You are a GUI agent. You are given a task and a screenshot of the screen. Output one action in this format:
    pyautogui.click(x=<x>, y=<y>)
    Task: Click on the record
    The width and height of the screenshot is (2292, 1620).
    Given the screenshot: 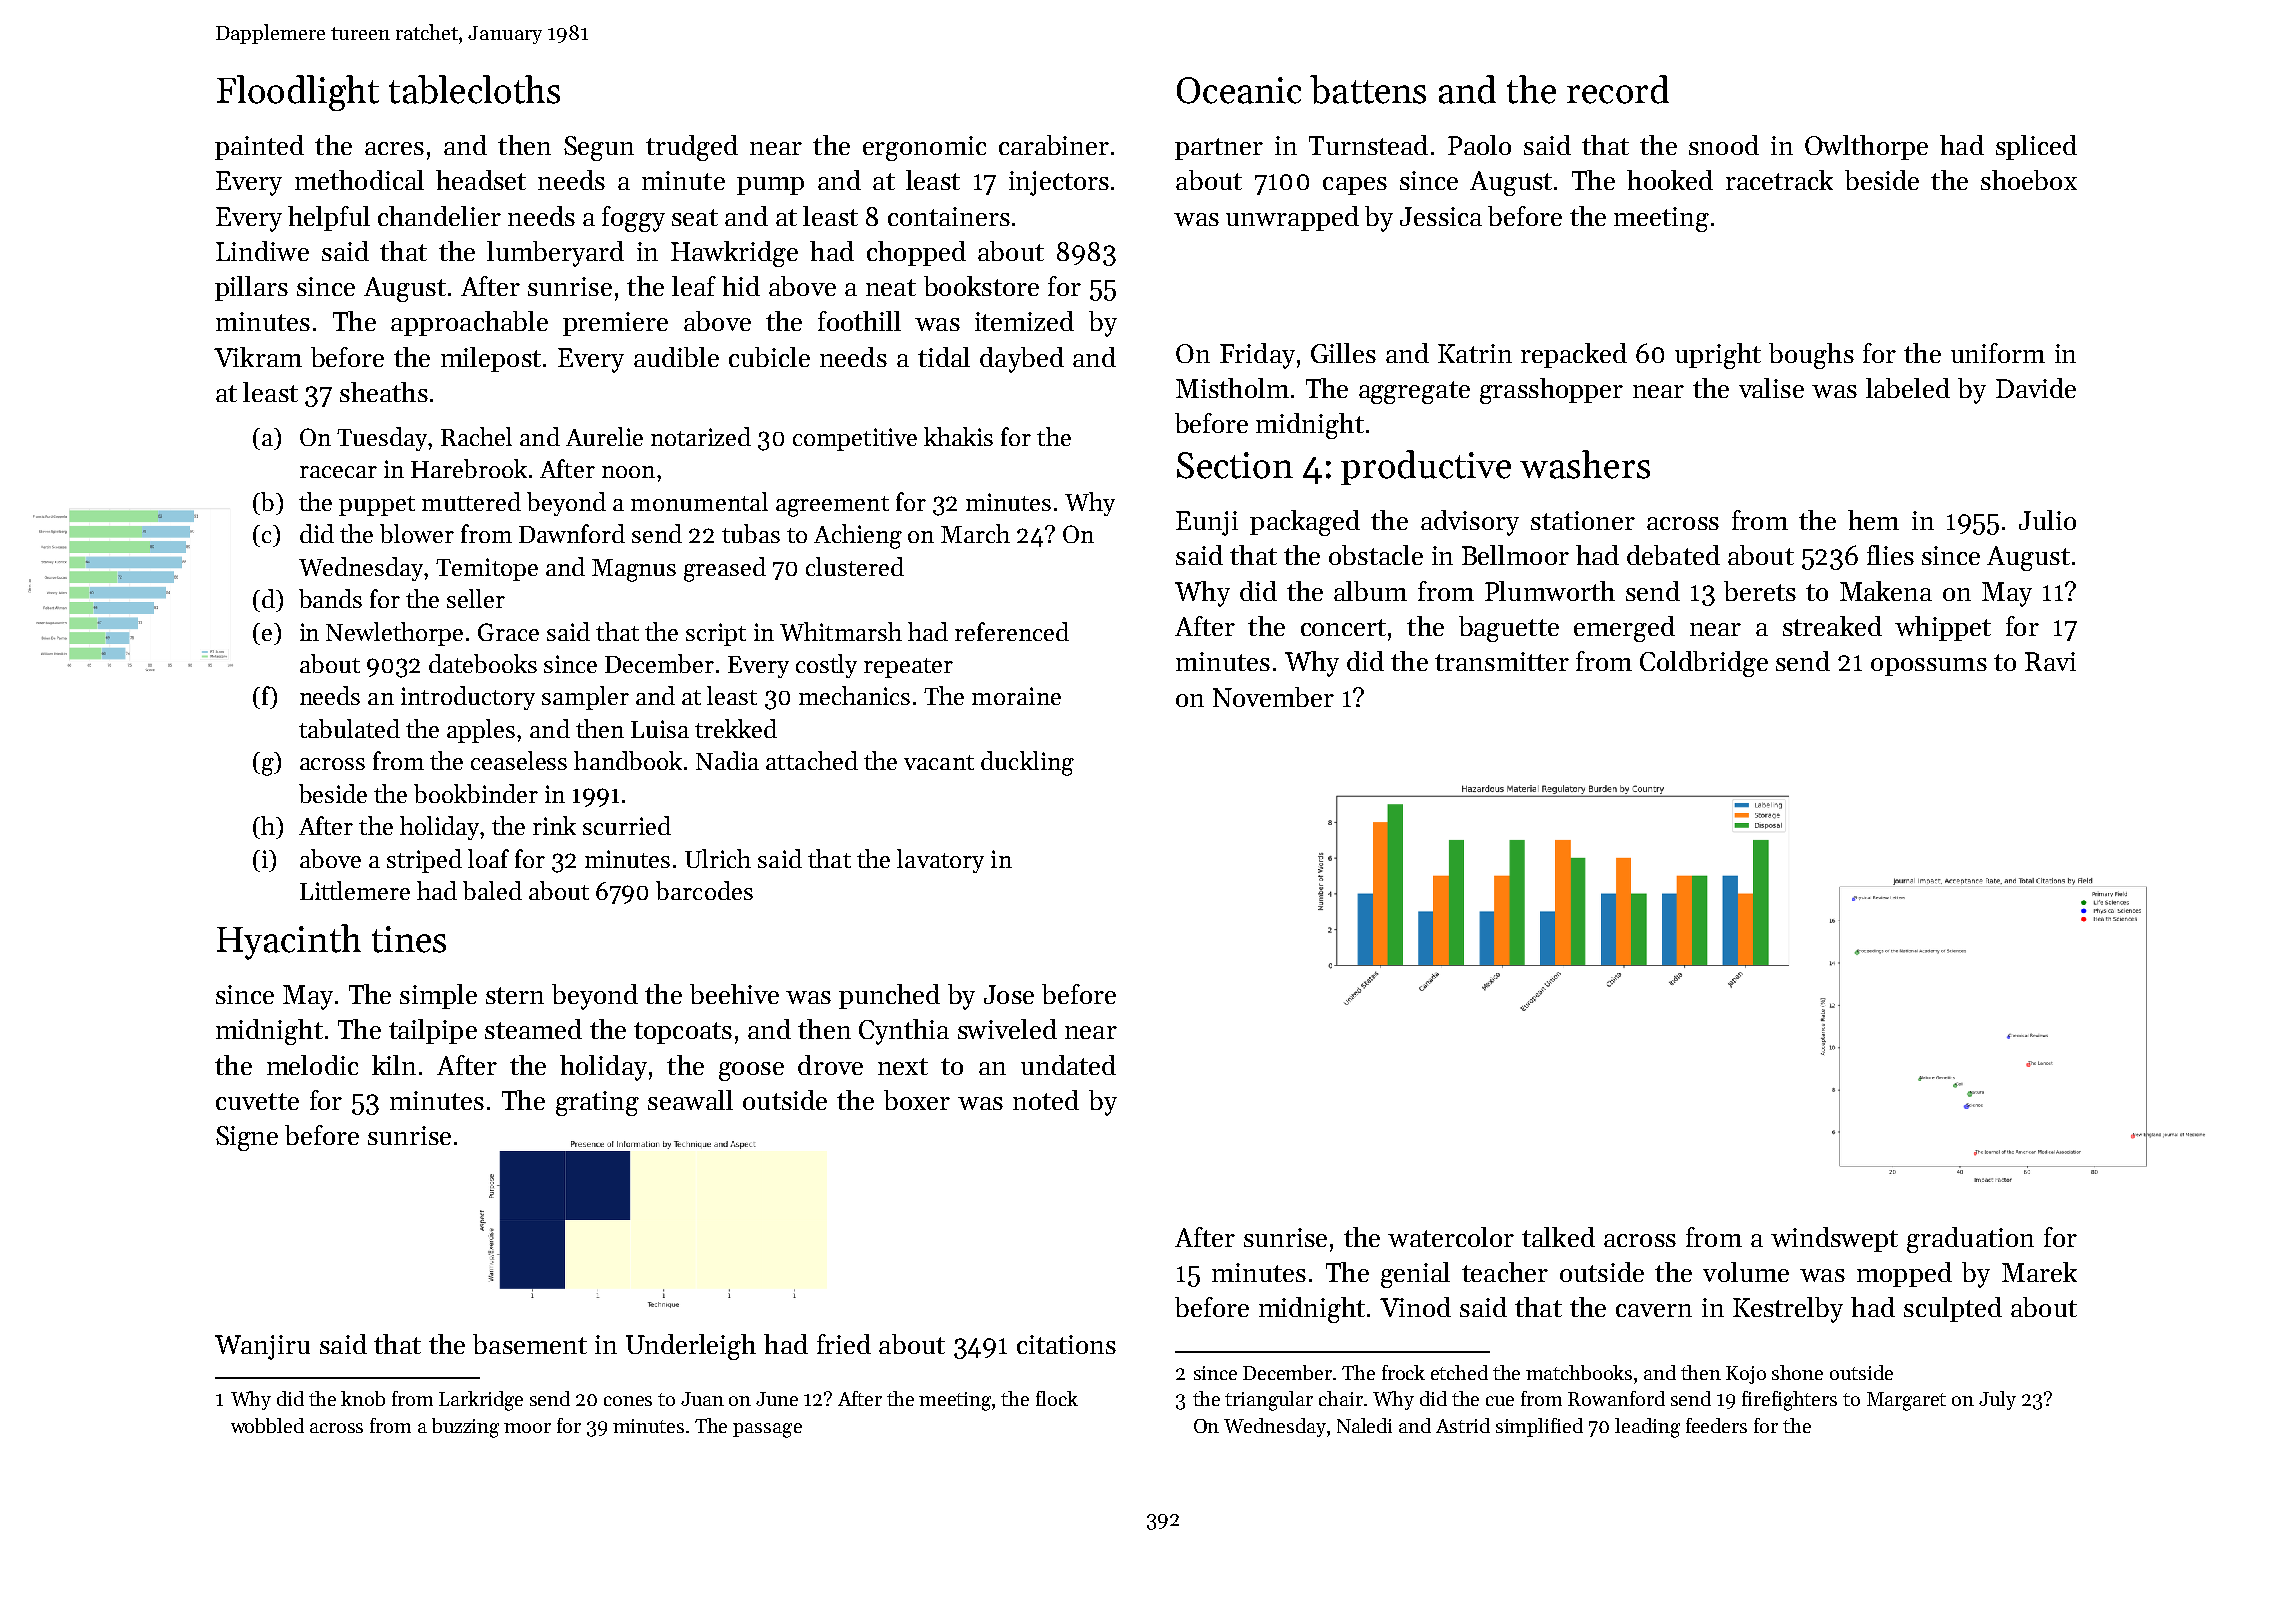 What is the action you would take?
    pyautogui.click(x=1618, y=89)
